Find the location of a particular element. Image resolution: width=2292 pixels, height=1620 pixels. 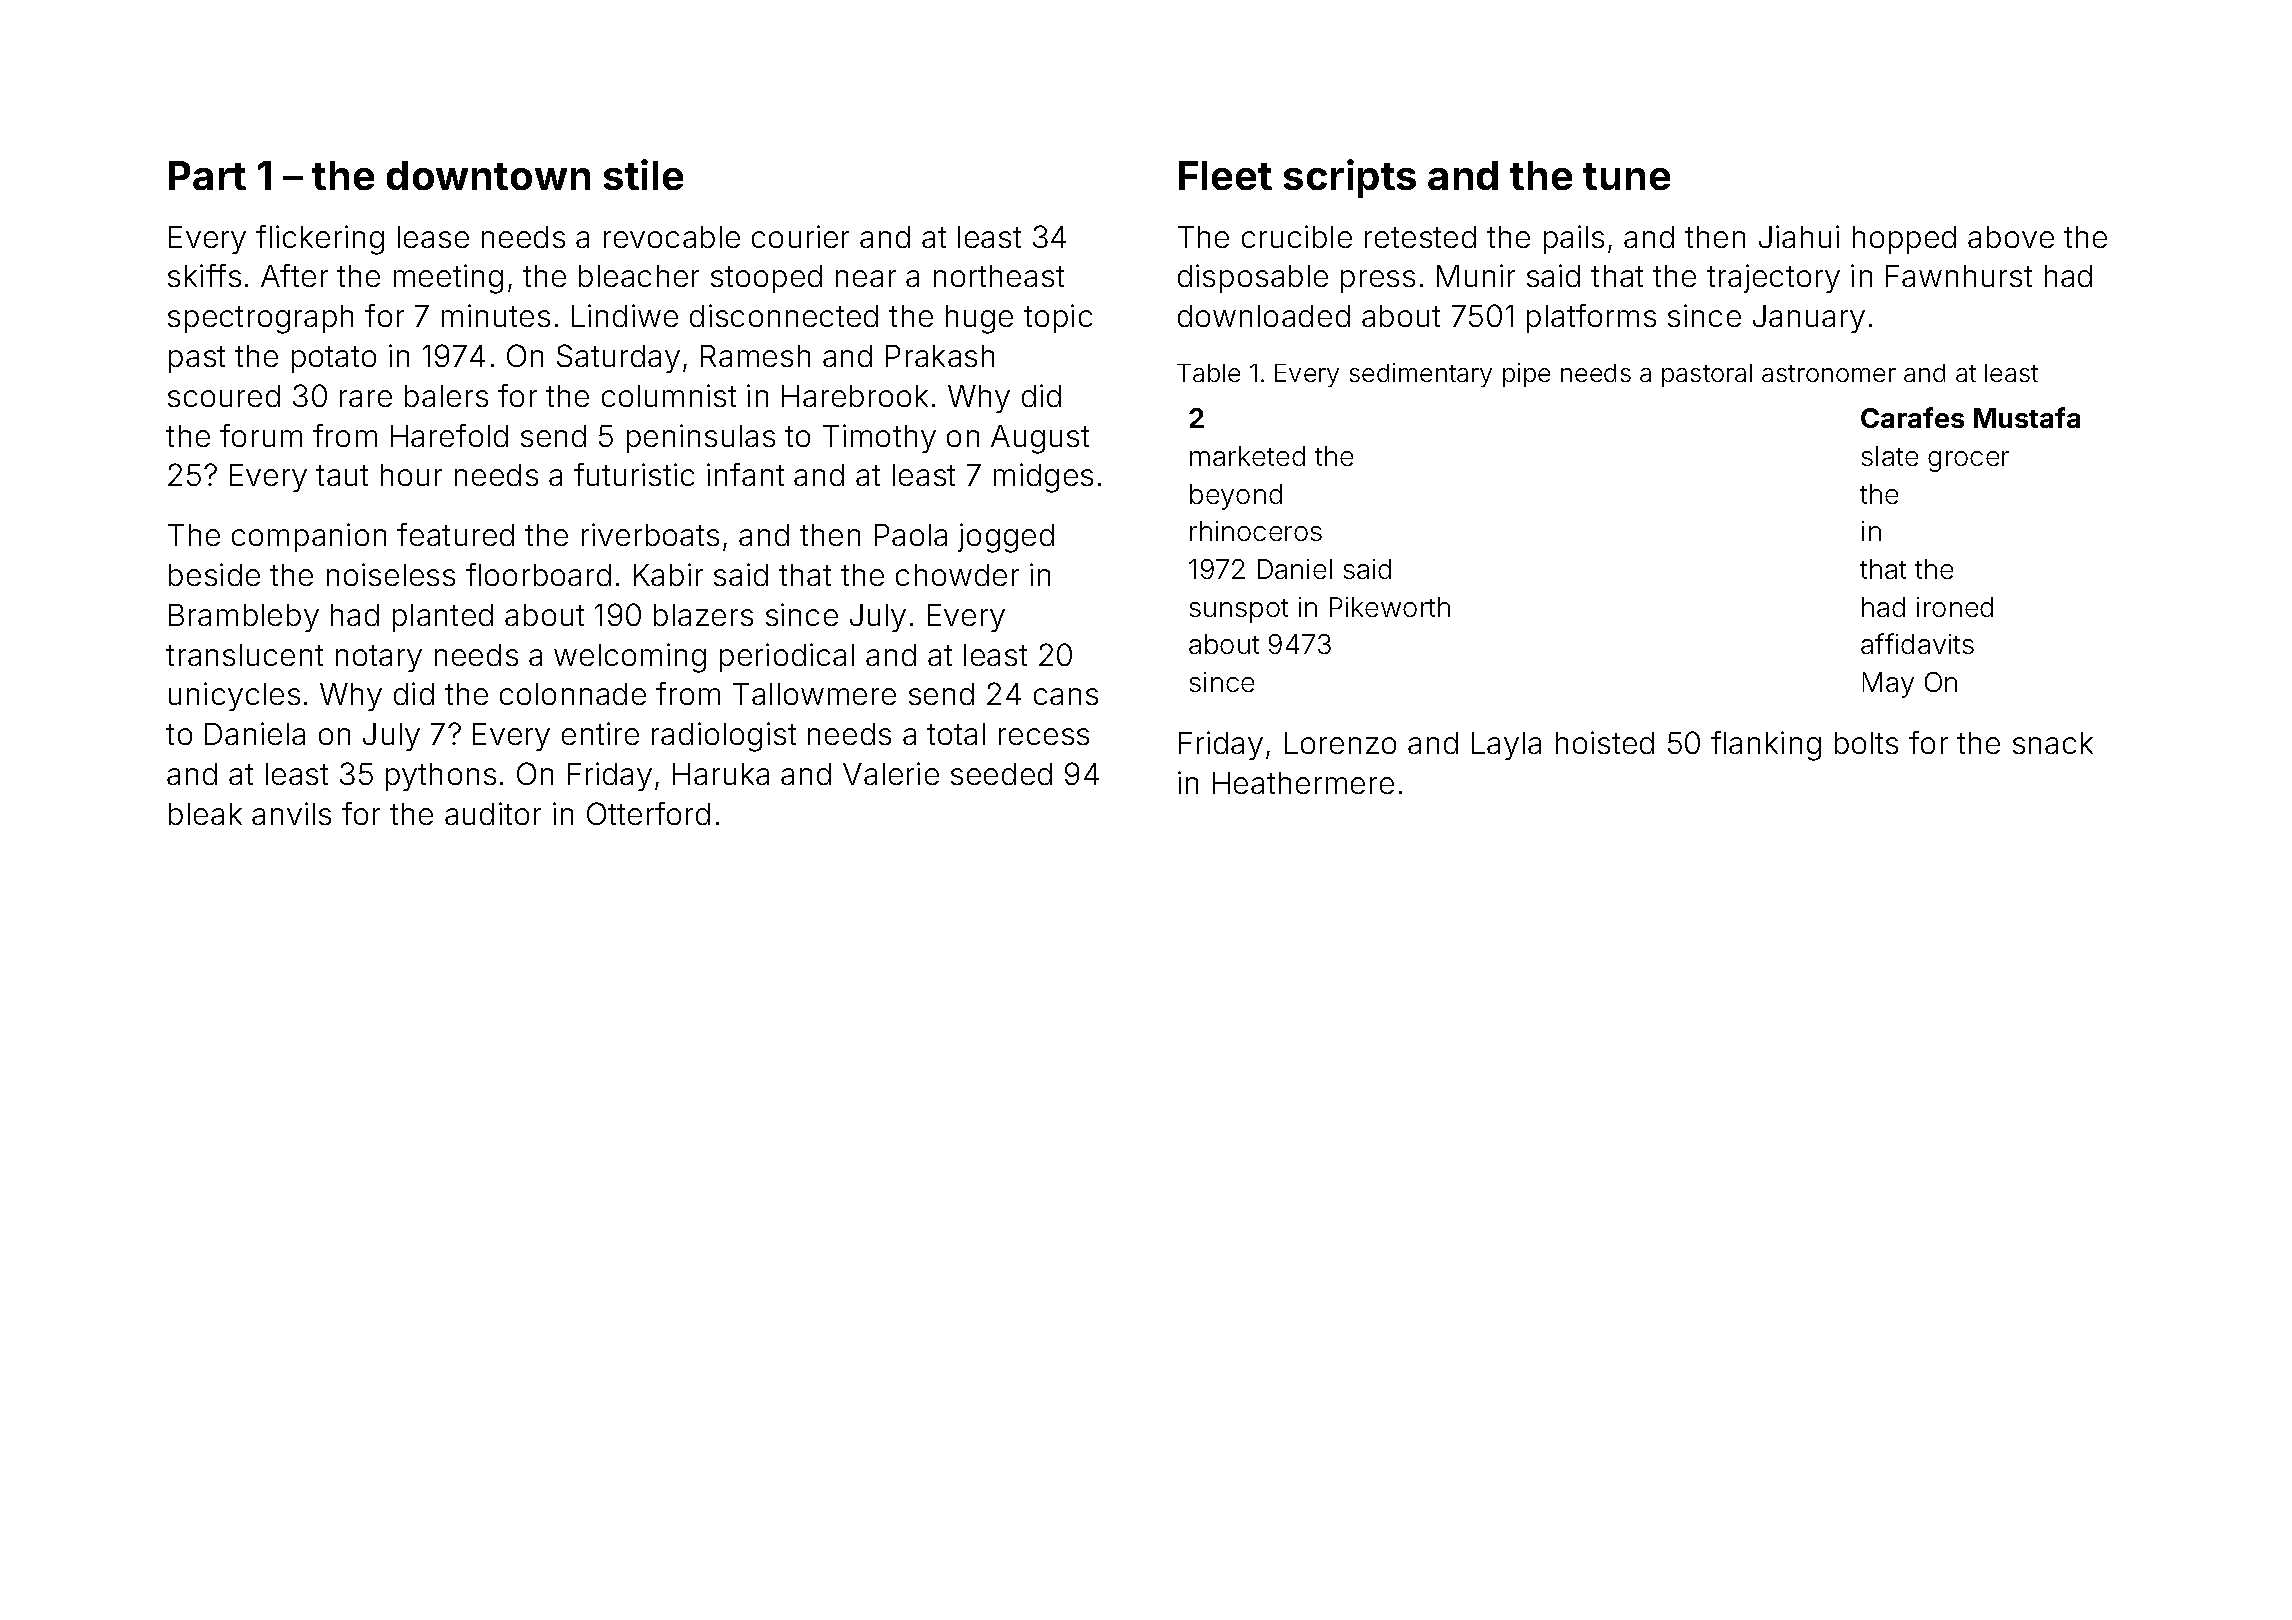

jogged is located at coordinates (1006, 538).
